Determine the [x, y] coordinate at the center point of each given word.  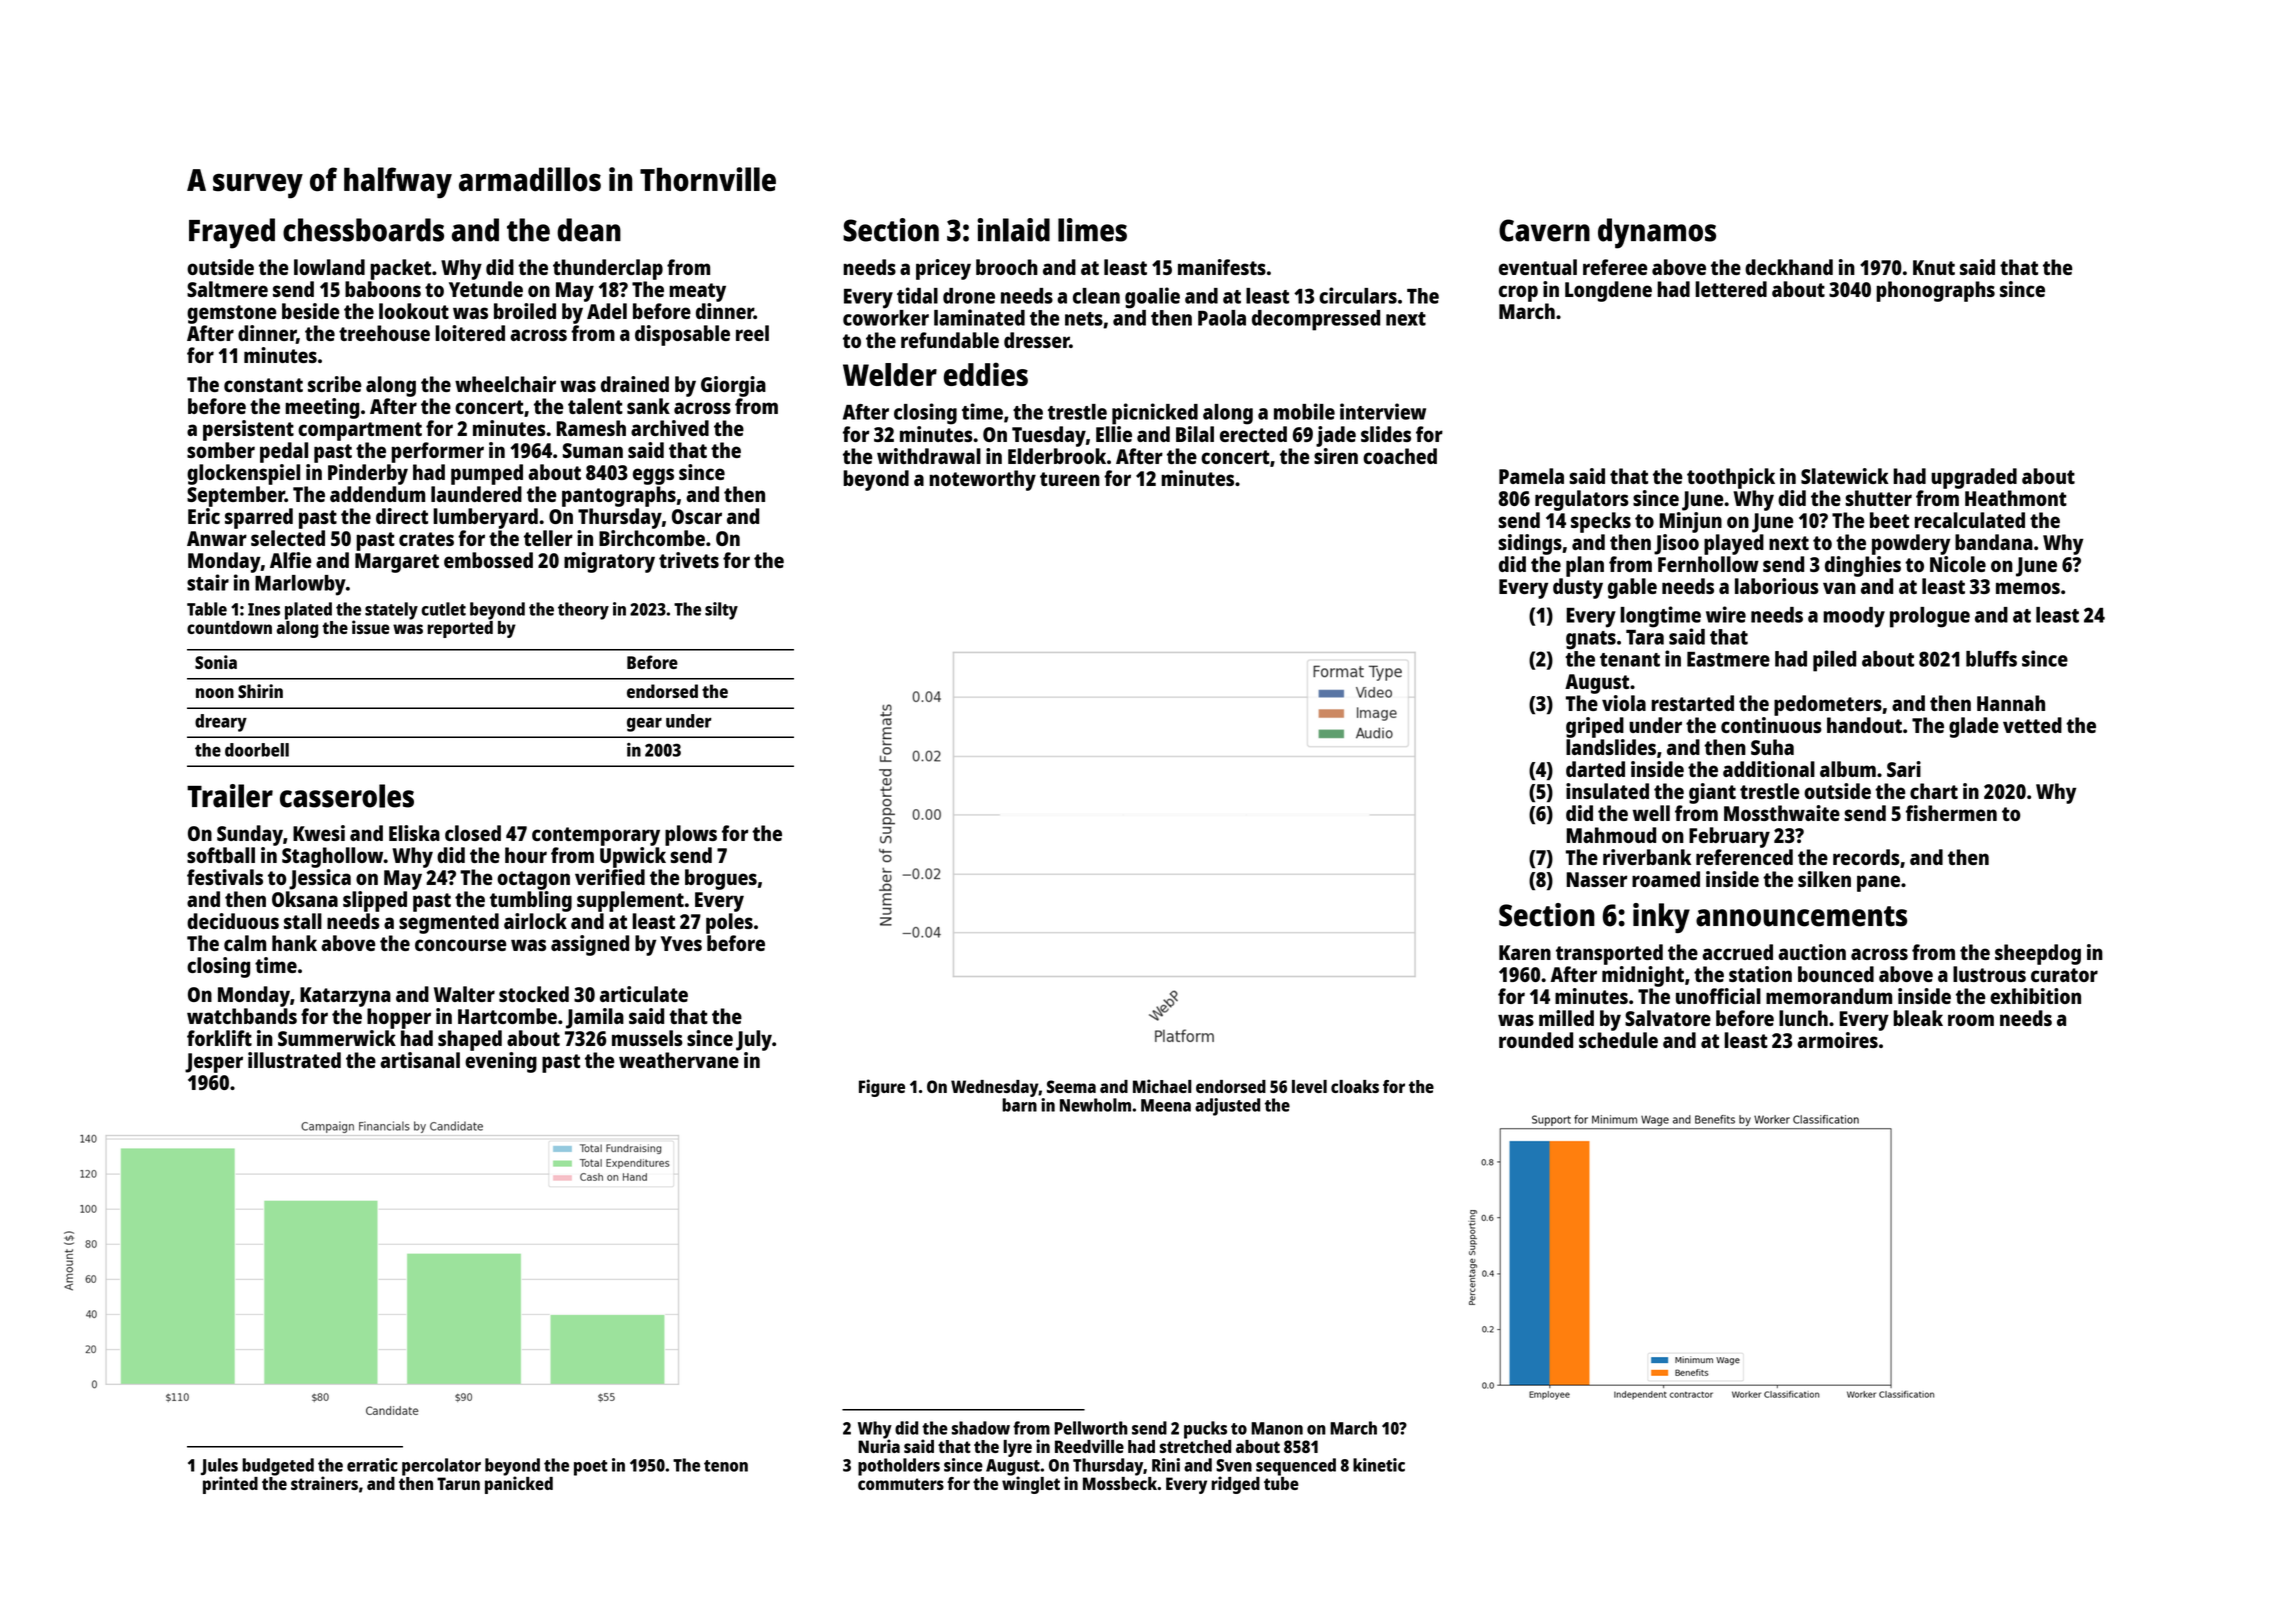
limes [1092, 230]
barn [1019, 1105]
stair [208, 582]
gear [644, 724]
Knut [1934, 267]
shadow [981, 1428]
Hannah [2011, 703]
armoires [1837, 1040]
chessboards [363, 230]
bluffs [1991, 659]
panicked [519, 1485]
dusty [1578, 588]
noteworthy [982, 480]
